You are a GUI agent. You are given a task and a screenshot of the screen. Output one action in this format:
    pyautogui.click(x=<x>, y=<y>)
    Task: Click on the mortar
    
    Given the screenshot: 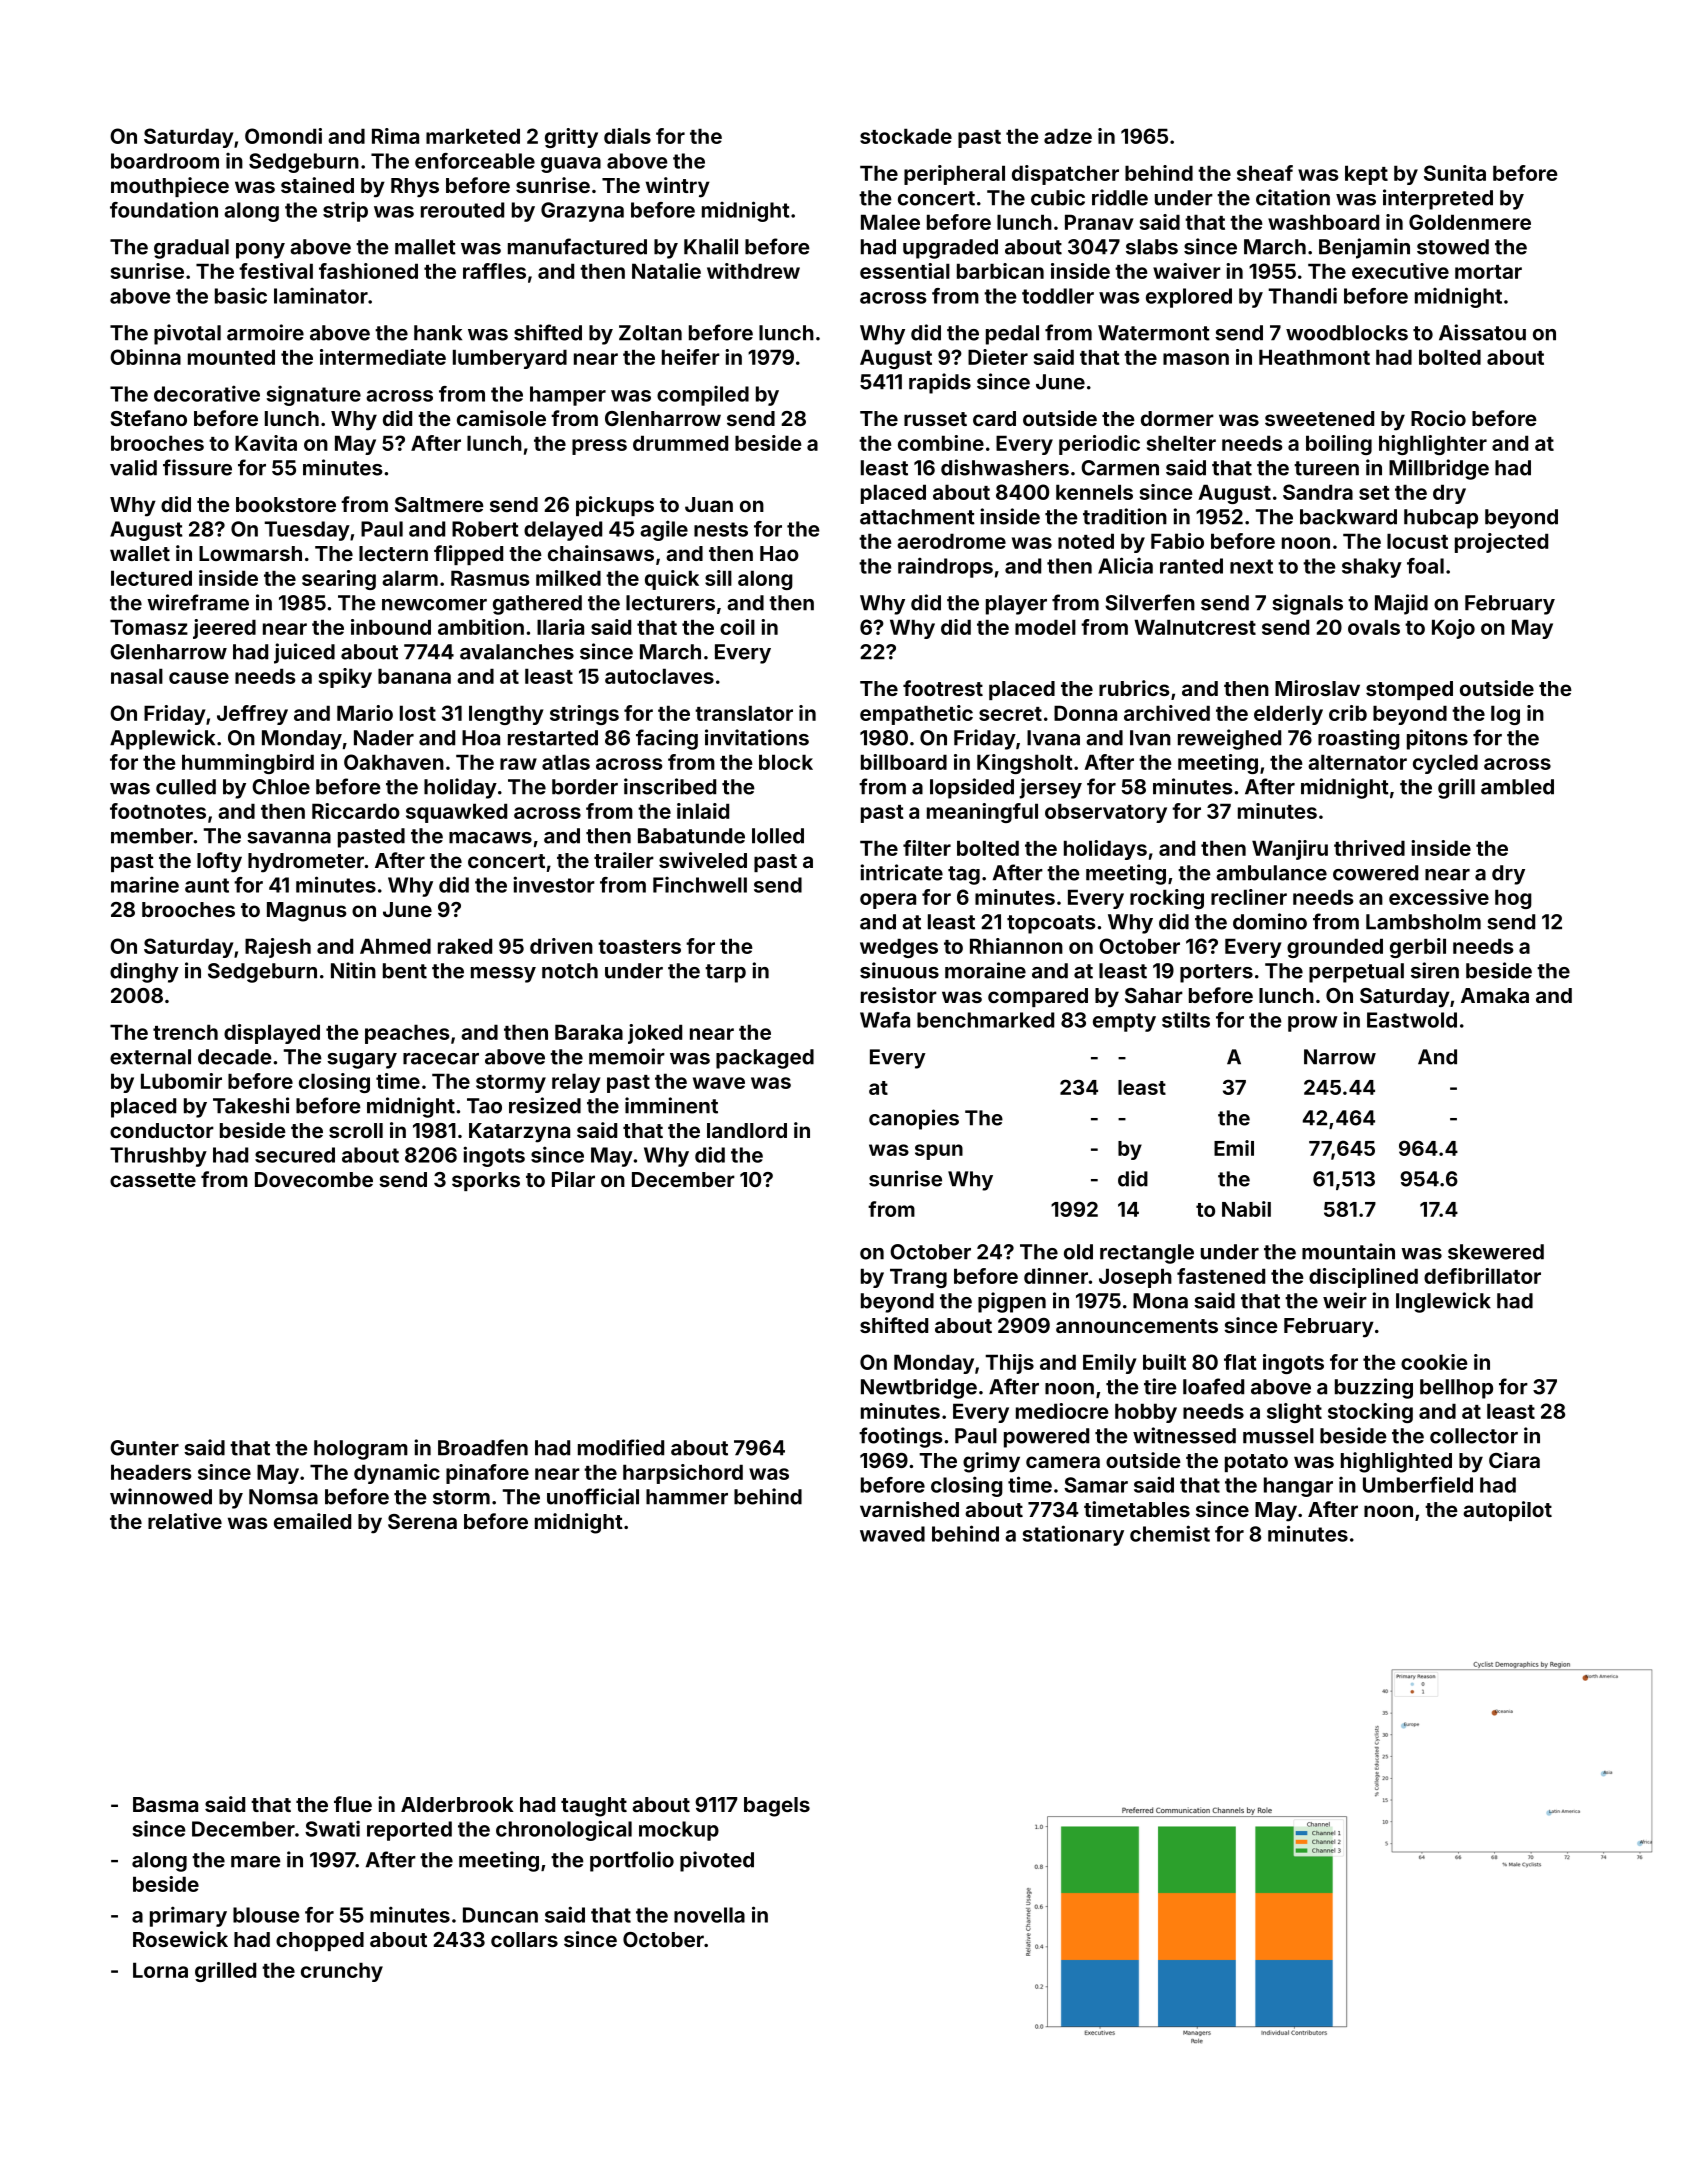 What is the action you would take?
    pyautogui.click(x=1488, y=272)
